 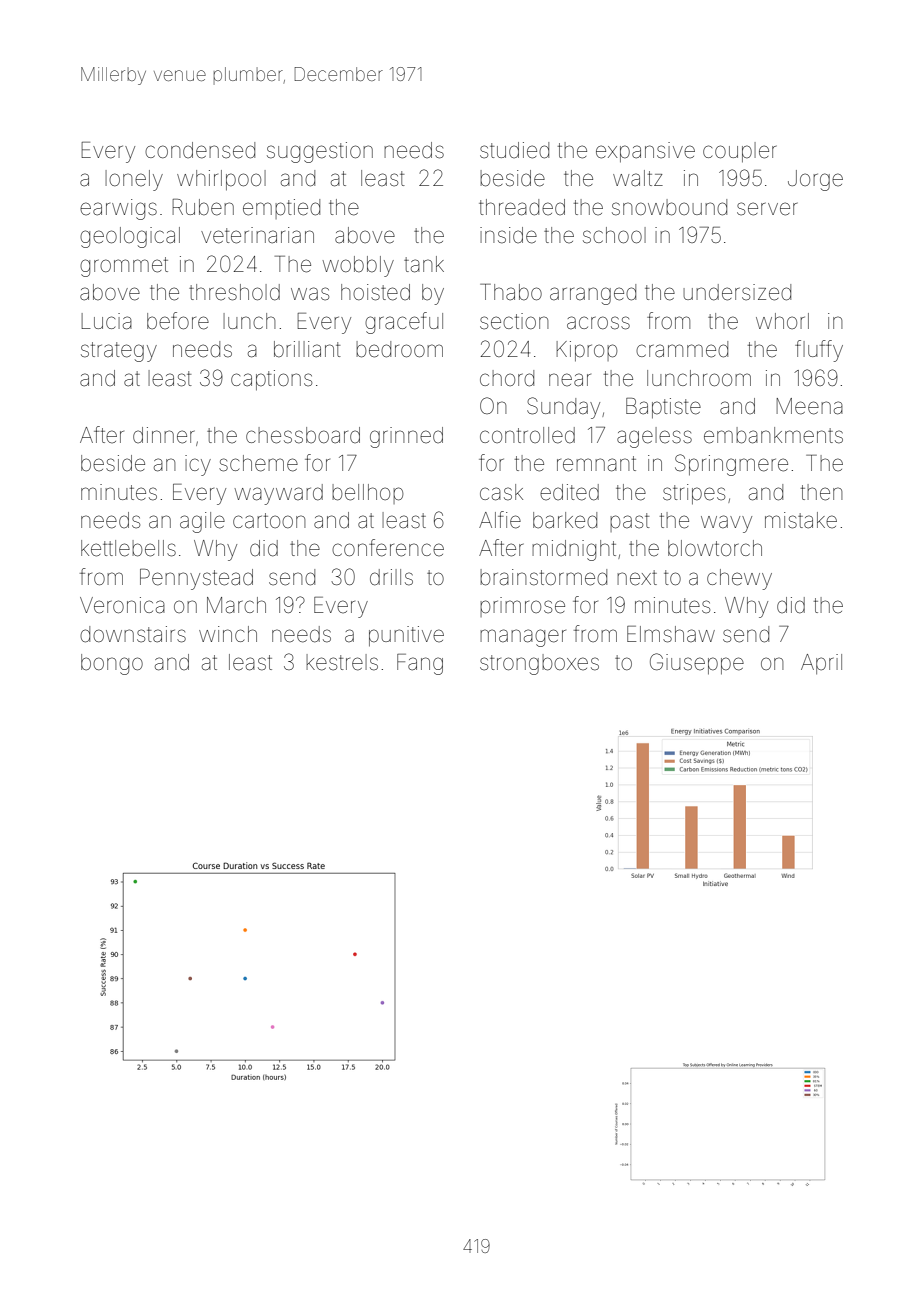 I want to click on grinned, so click(x=406, y=437).
